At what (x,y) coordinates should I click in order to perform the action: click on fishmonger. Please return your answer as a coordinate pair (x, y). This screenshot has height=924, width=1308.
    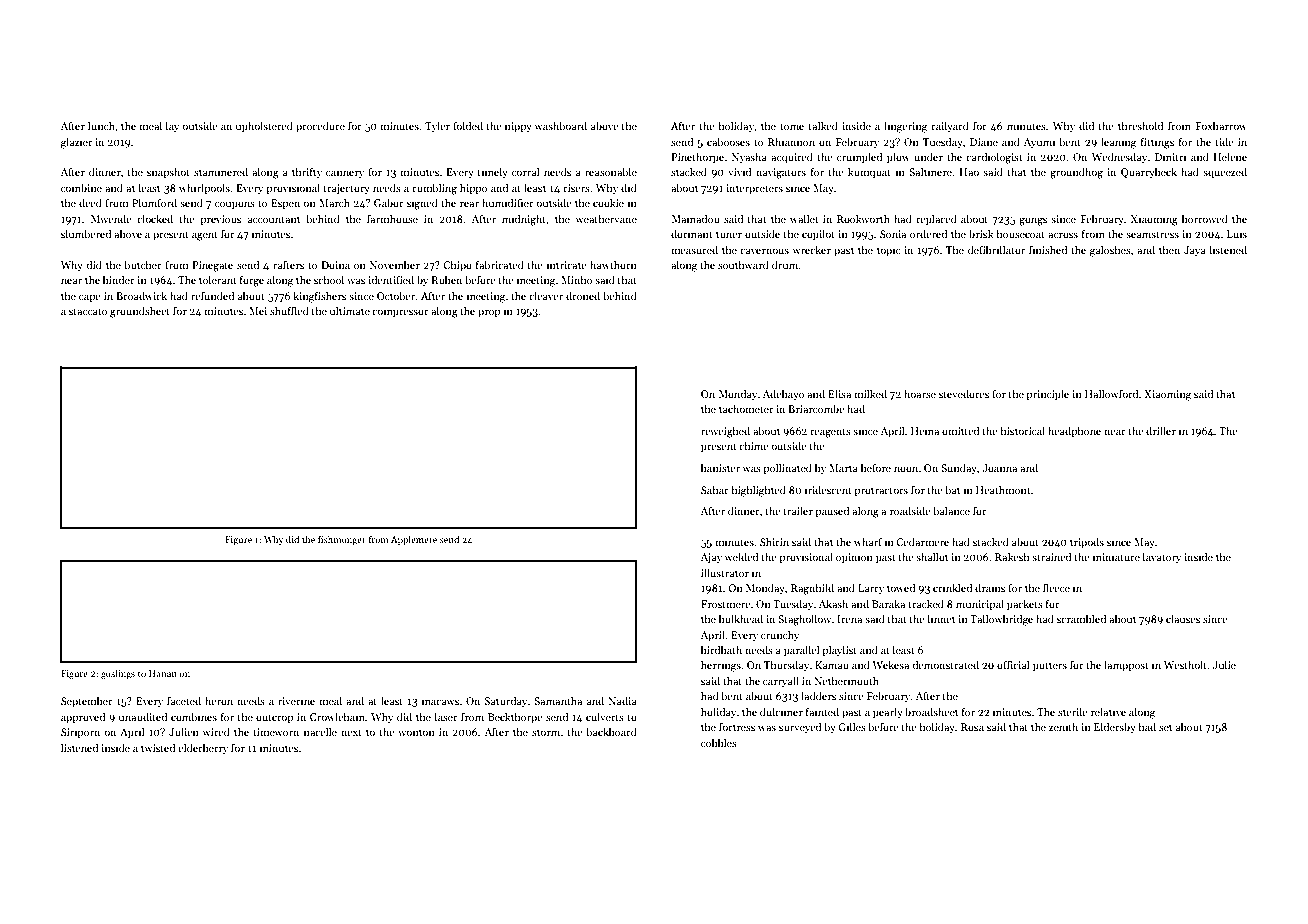
    Looking at the image, I should click on (342, 540).
